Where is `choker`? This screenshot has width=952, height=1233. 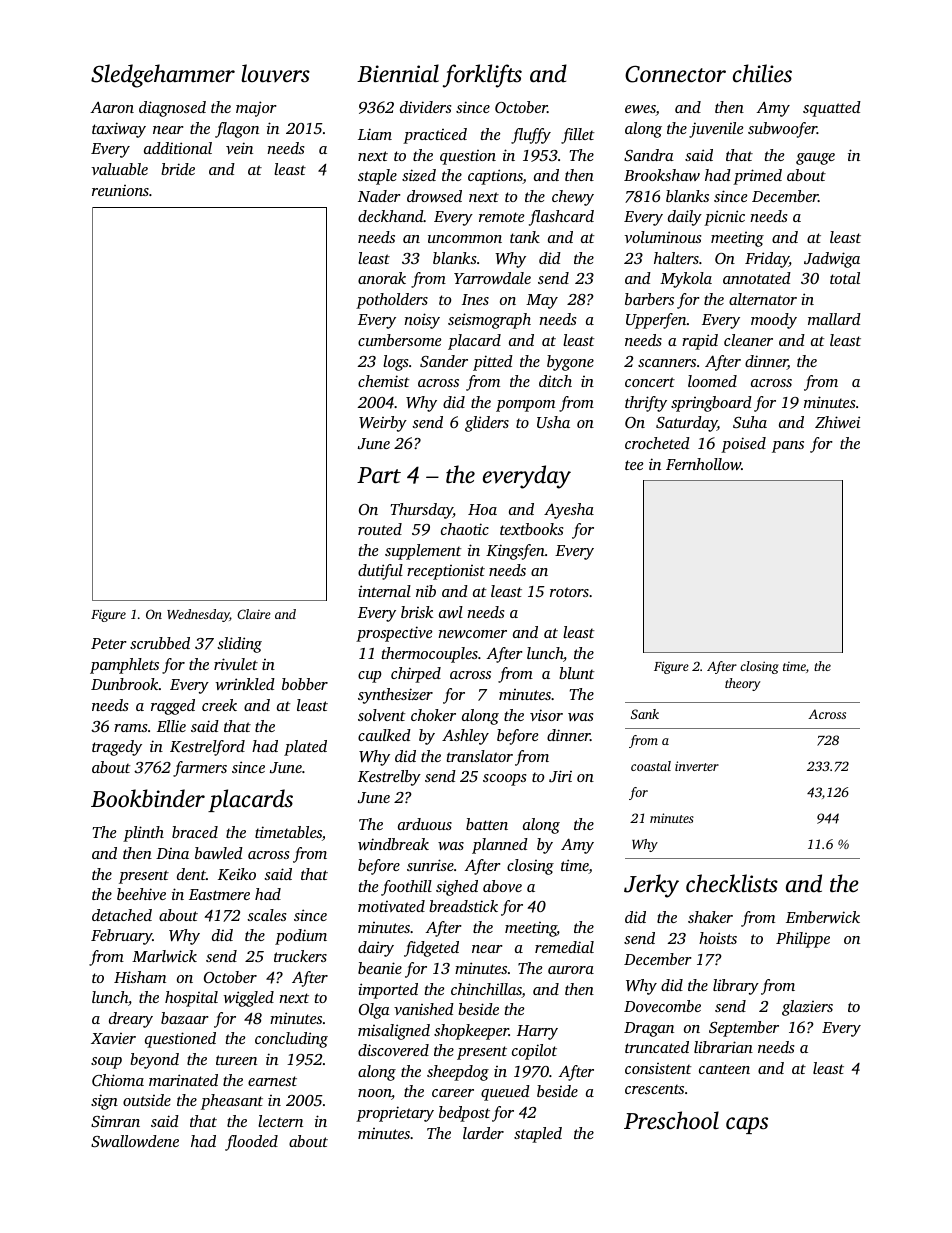 choker is located at coordinates (433, 715).
